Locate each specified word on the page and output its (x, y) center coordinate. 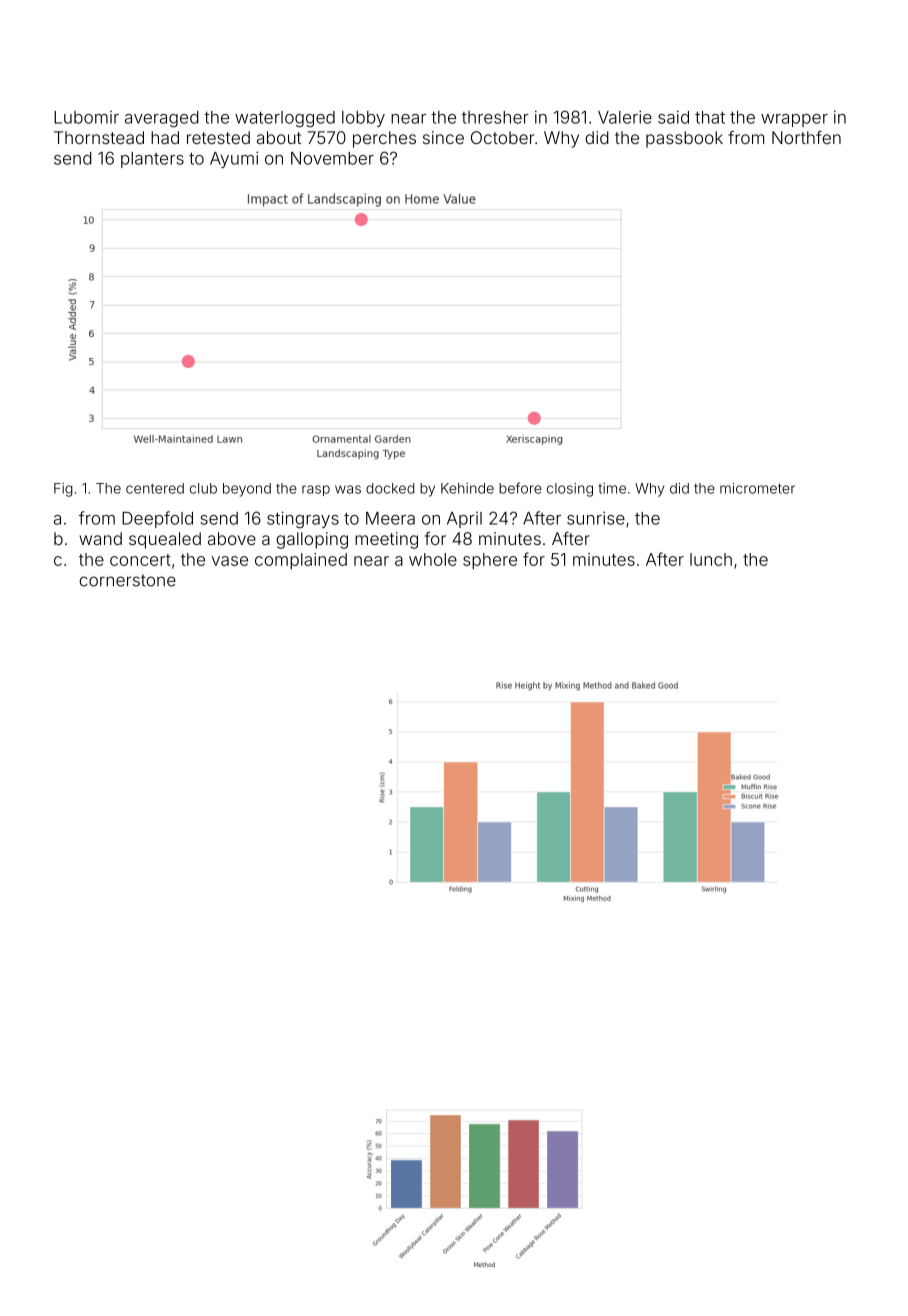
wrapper (794, 120)
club (203, 488)
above (232, 538)
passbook (684, 139)
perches (384, 139)
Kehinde (467, 488)
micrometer (757, 488)
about (279, 137)
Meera (390, 518)
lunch (711, 559)
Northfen (806, 137)
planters (152, 160)
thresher (495, 117)
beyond (247, 490)
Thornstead (99, 137)
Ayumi (234, 159)
